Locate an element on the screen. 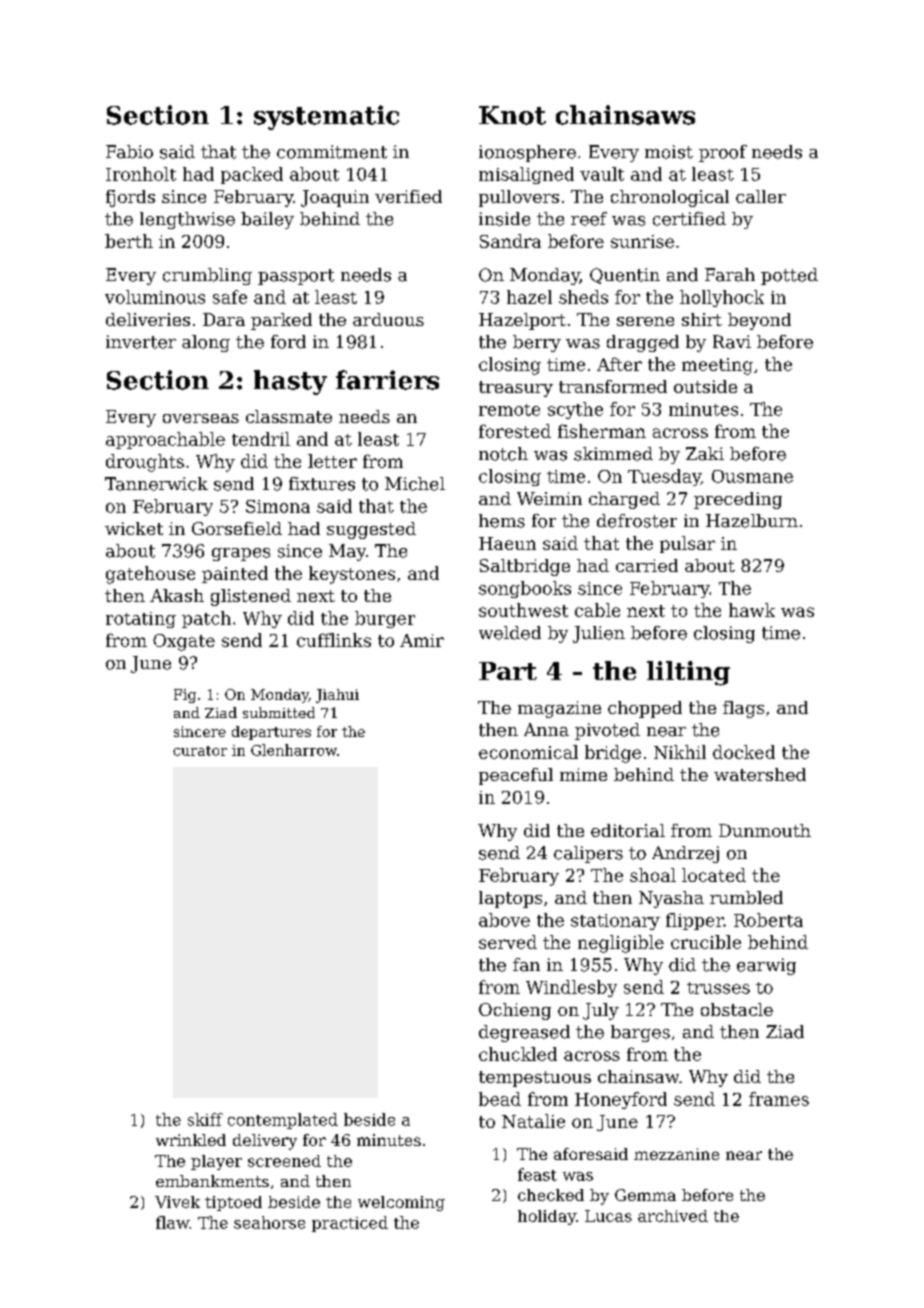 The height and width of the screenshot is (1308, 924). packed is located at coordinates (252, 175).
